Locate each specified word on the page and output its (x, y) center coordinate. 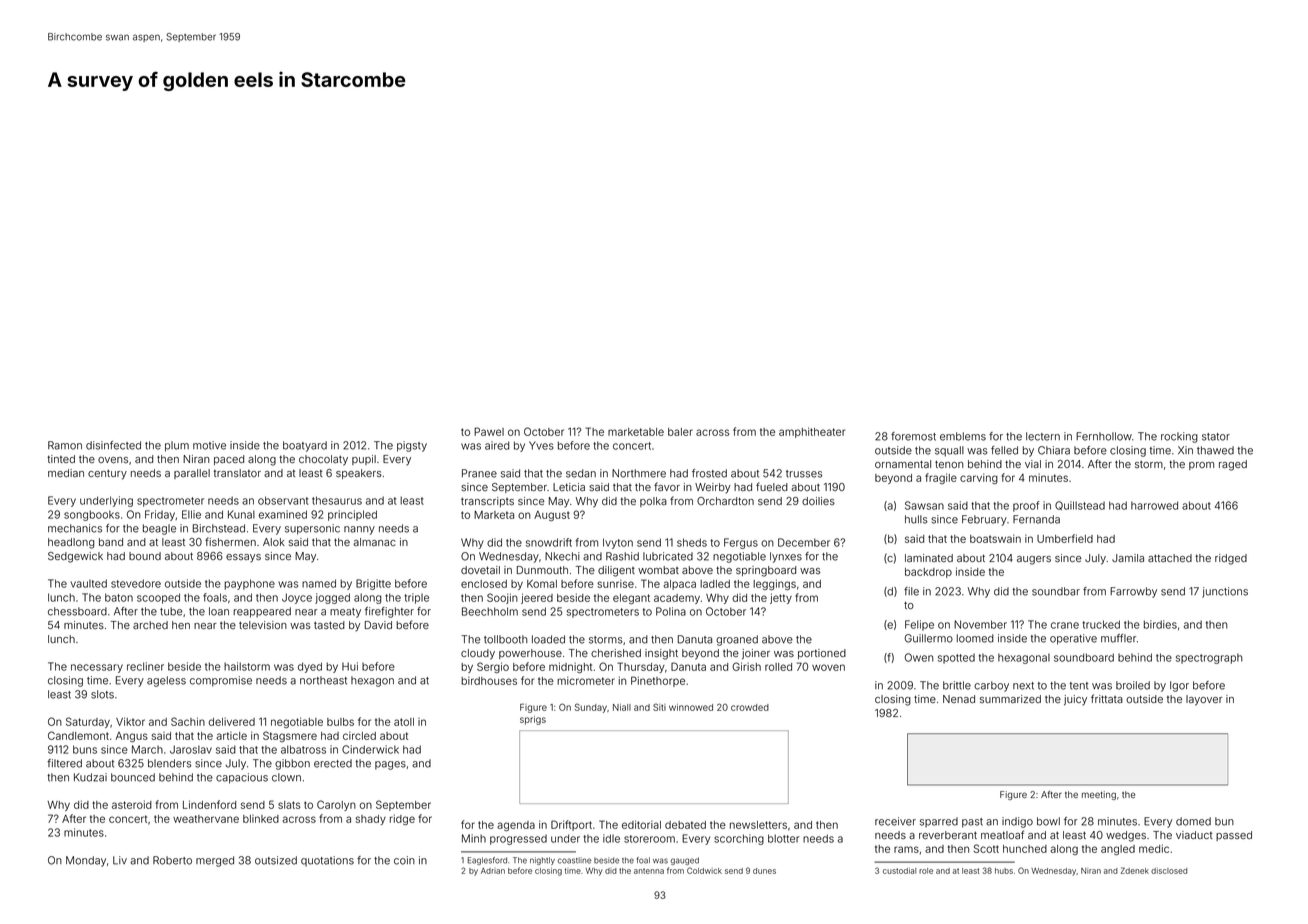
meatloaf (1002, 834)
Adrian (493, 871)
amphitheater (812, 432)
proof (1026, 506)
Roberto (172, 860)
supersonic (312, 529)
